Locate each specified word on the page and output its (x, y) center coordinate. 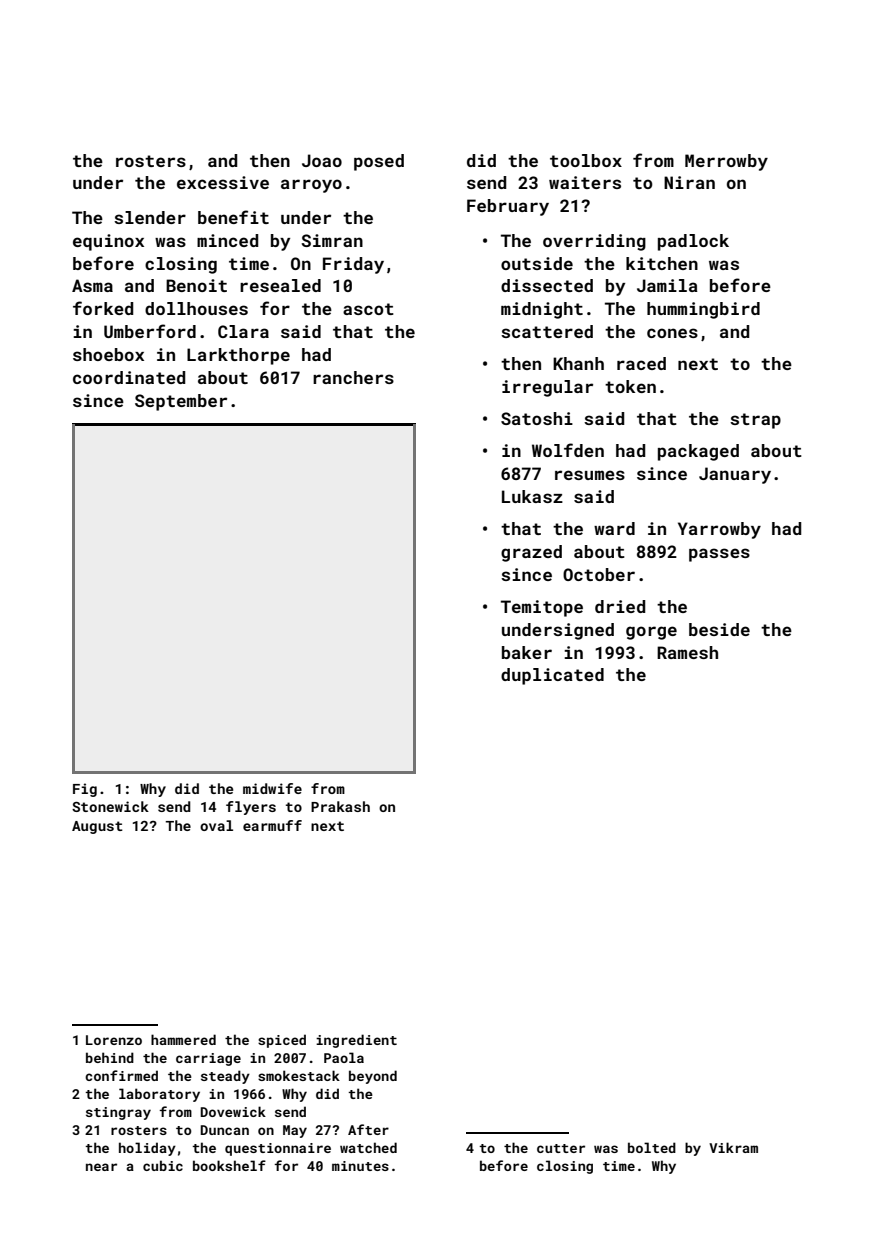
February (508, 207)
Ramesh (687, 652)
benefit (233, 217)
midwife (272, 788)
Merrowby (726, 162)
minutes (360, 1166)
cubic (163, 1165)
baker (527, 652)
